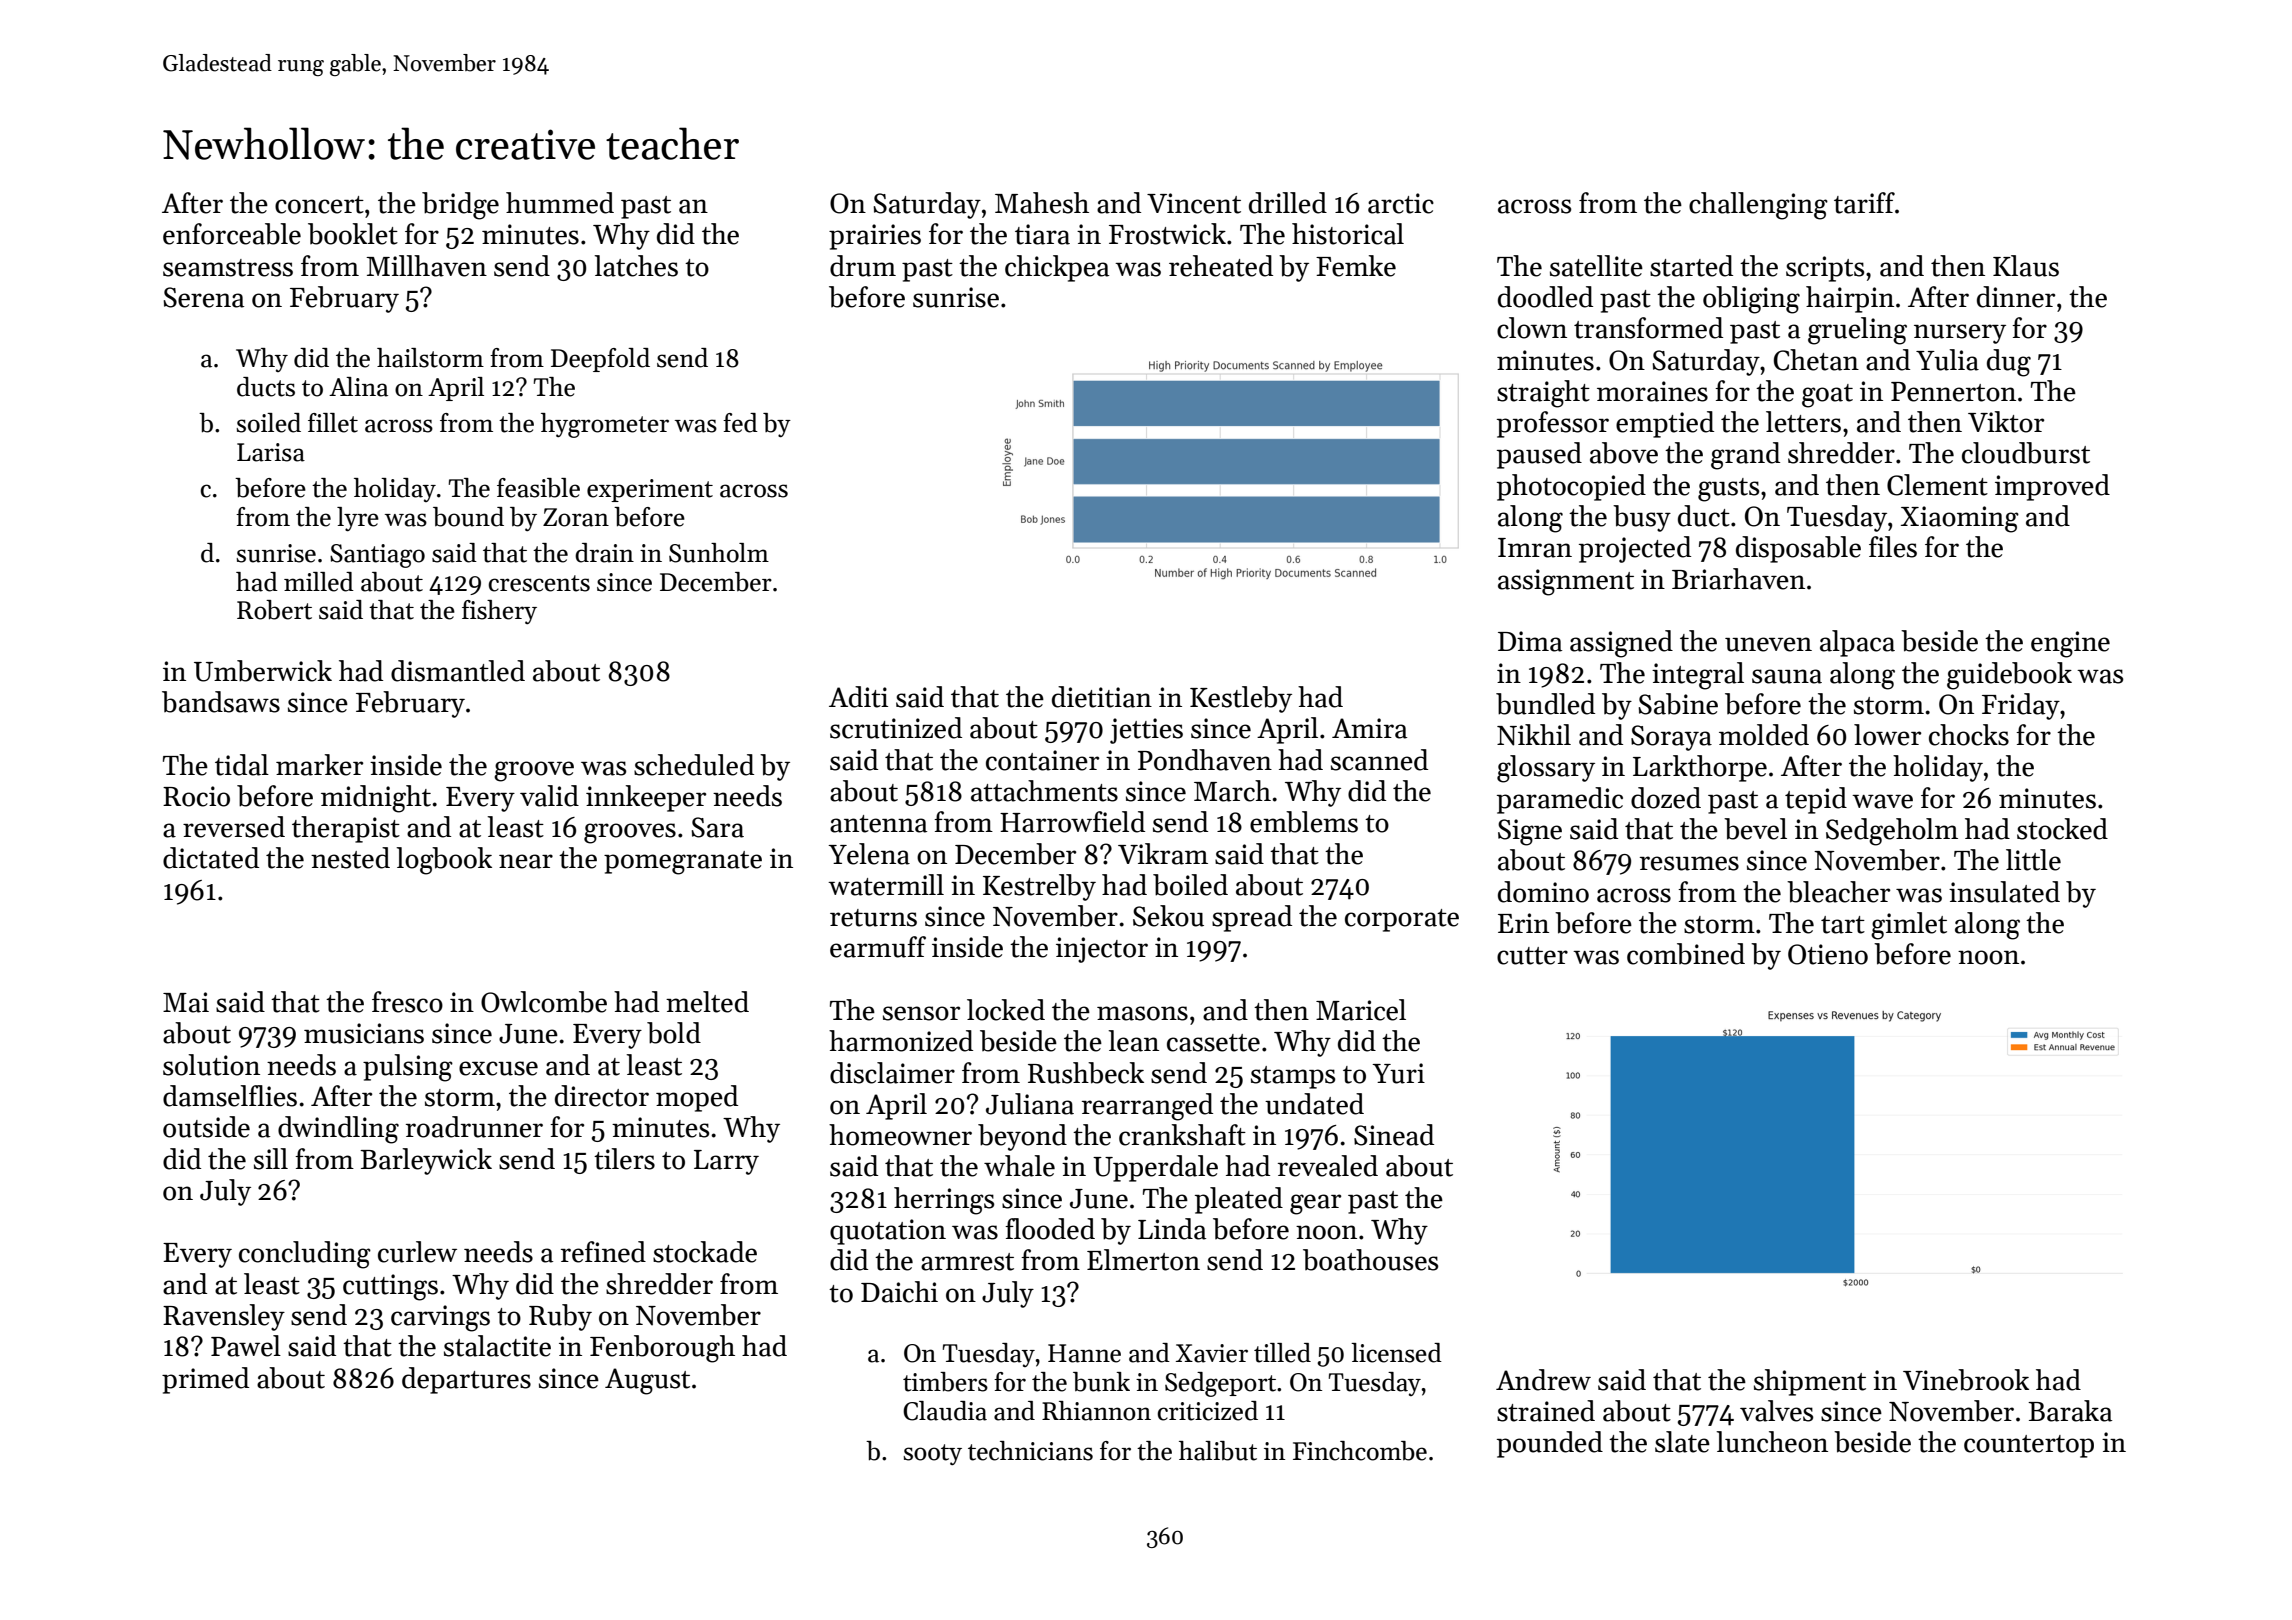 This screenshot has height=1620, width=2292. Describe the element at coordinates (1666, 798) in the screenshot. I see `dozed` at that location.
